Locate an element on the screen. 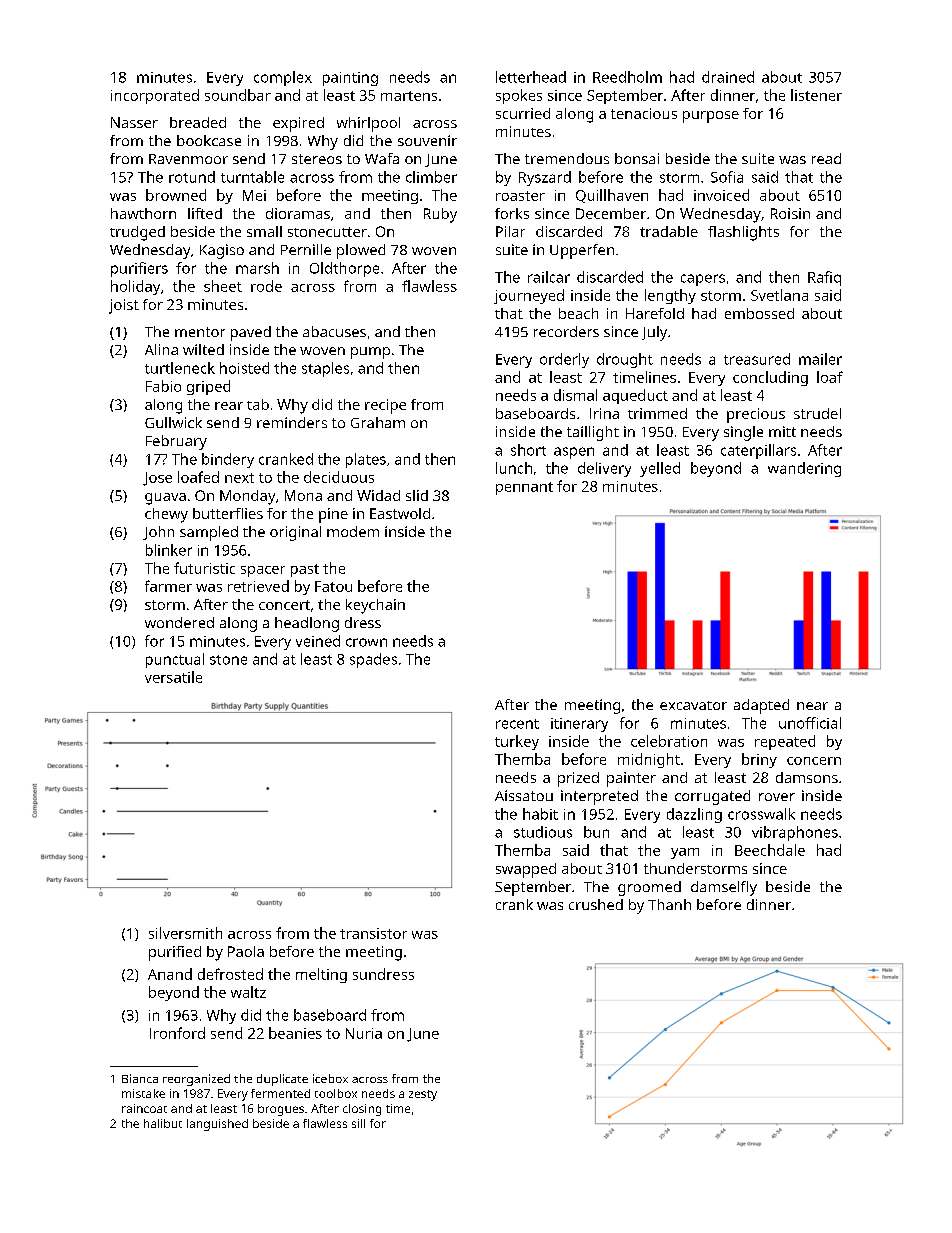 The width and height of the screenshot is (952, 1233). waltz is located at coordinates (248, 992).
